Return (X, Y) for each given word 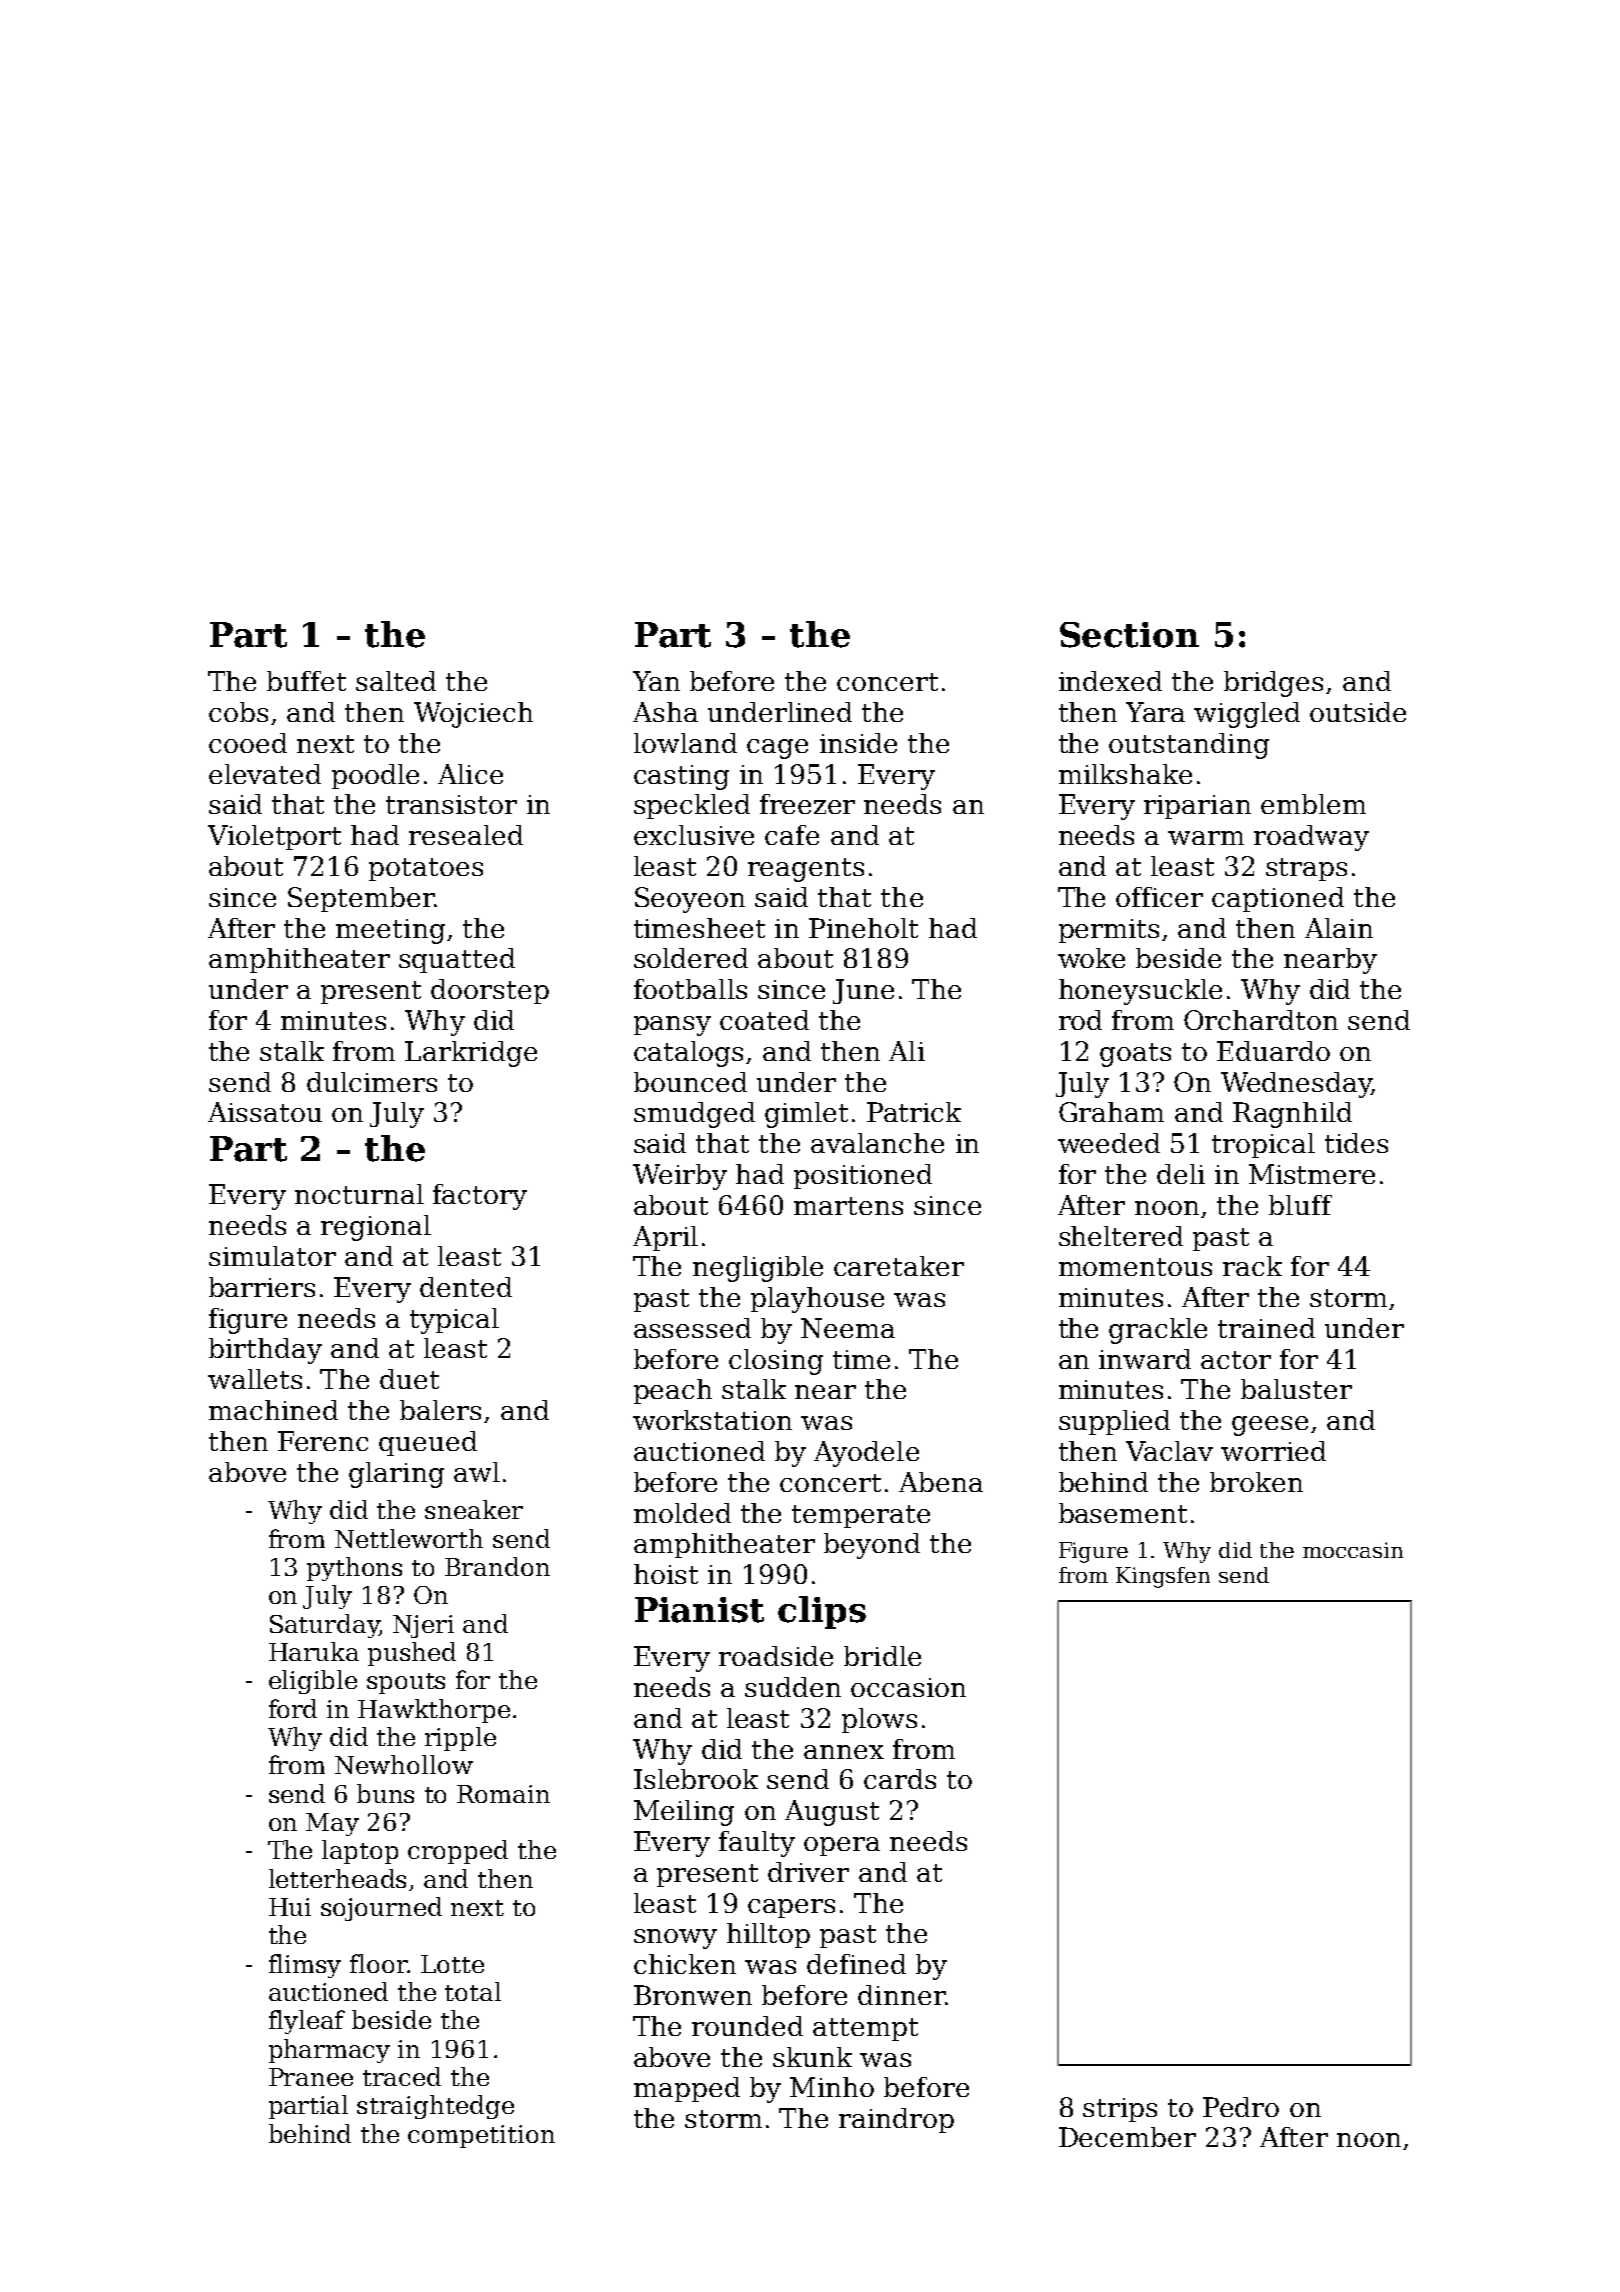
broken (1256, 1482)
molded (682, 1513)
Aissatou (265, 1112)
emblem (1313, 804)
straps (1306, 869)
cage (777, 749)
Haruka (314, 1651)
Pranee (311, 2077)
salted (396, 681)
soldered (691, 958)
